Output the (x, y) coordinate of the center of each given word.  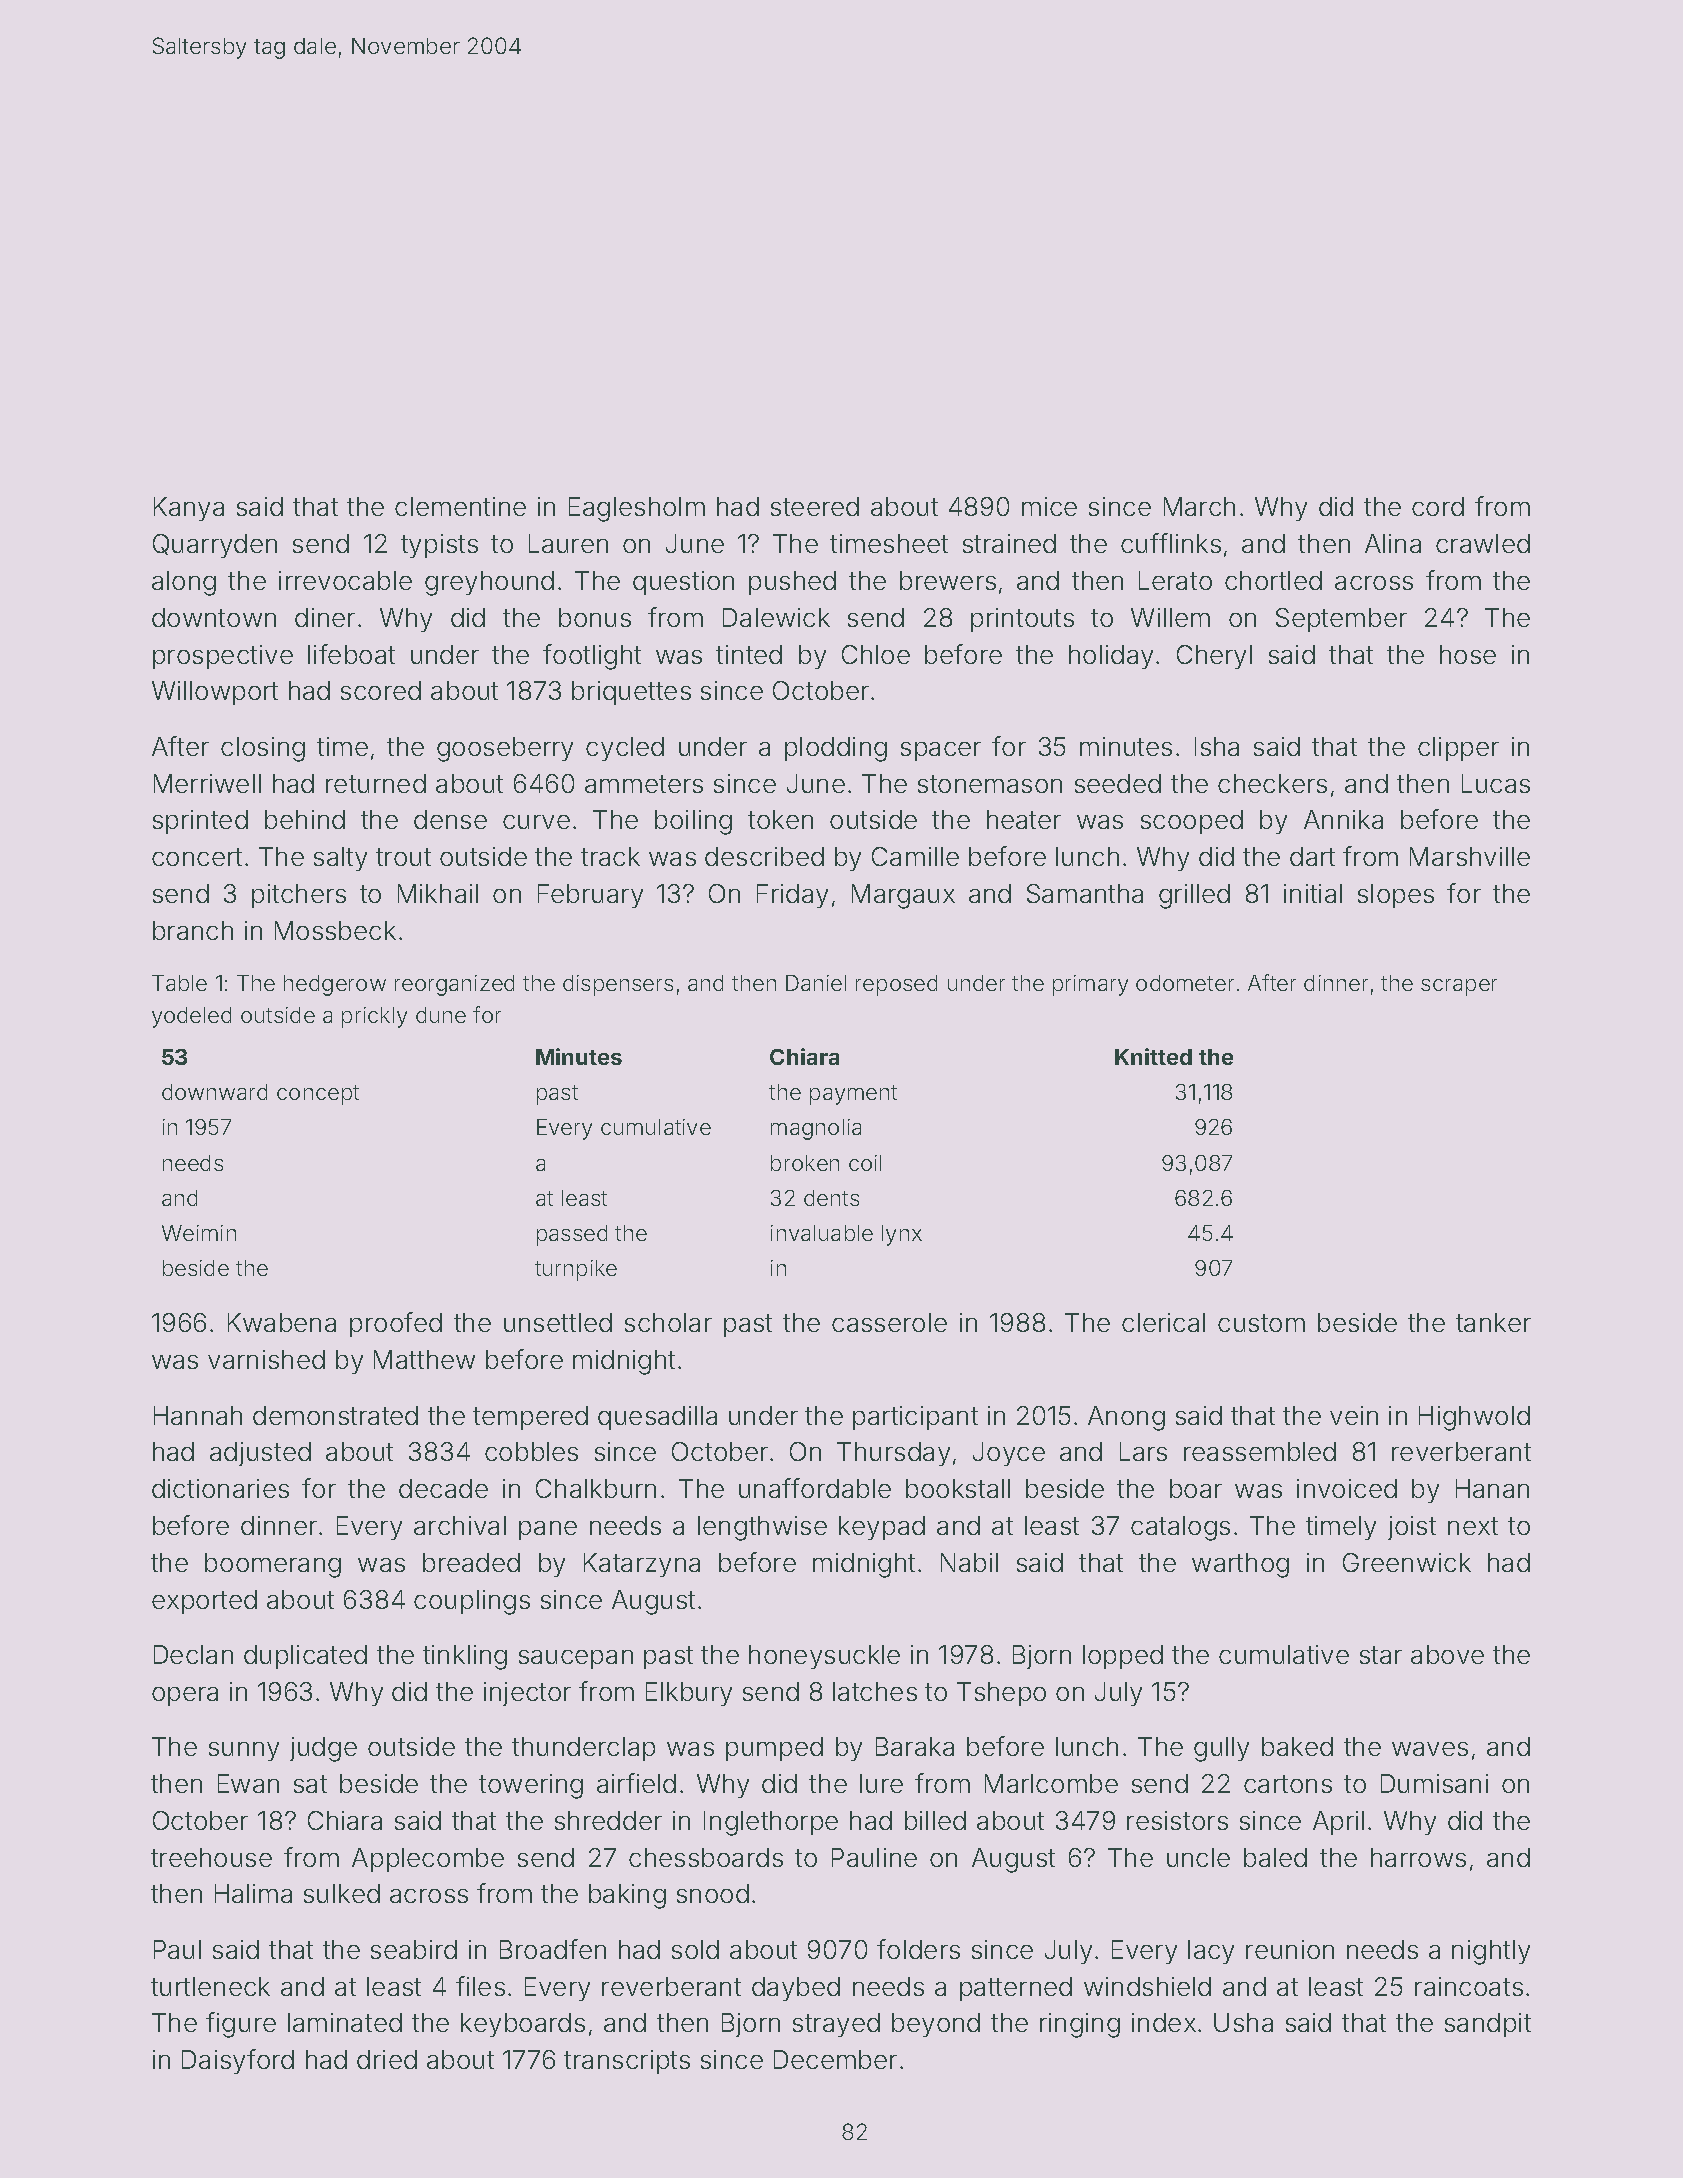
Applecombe (428, 1860)
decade (443, 1488)
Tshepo (1001, 1694)
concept (318, 1095)
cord (1438, 506)
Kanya (189, 509)
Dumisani (1434, 1783)
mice (1049, 506)
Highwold (1474, 1418)
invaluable (822, 1233)
